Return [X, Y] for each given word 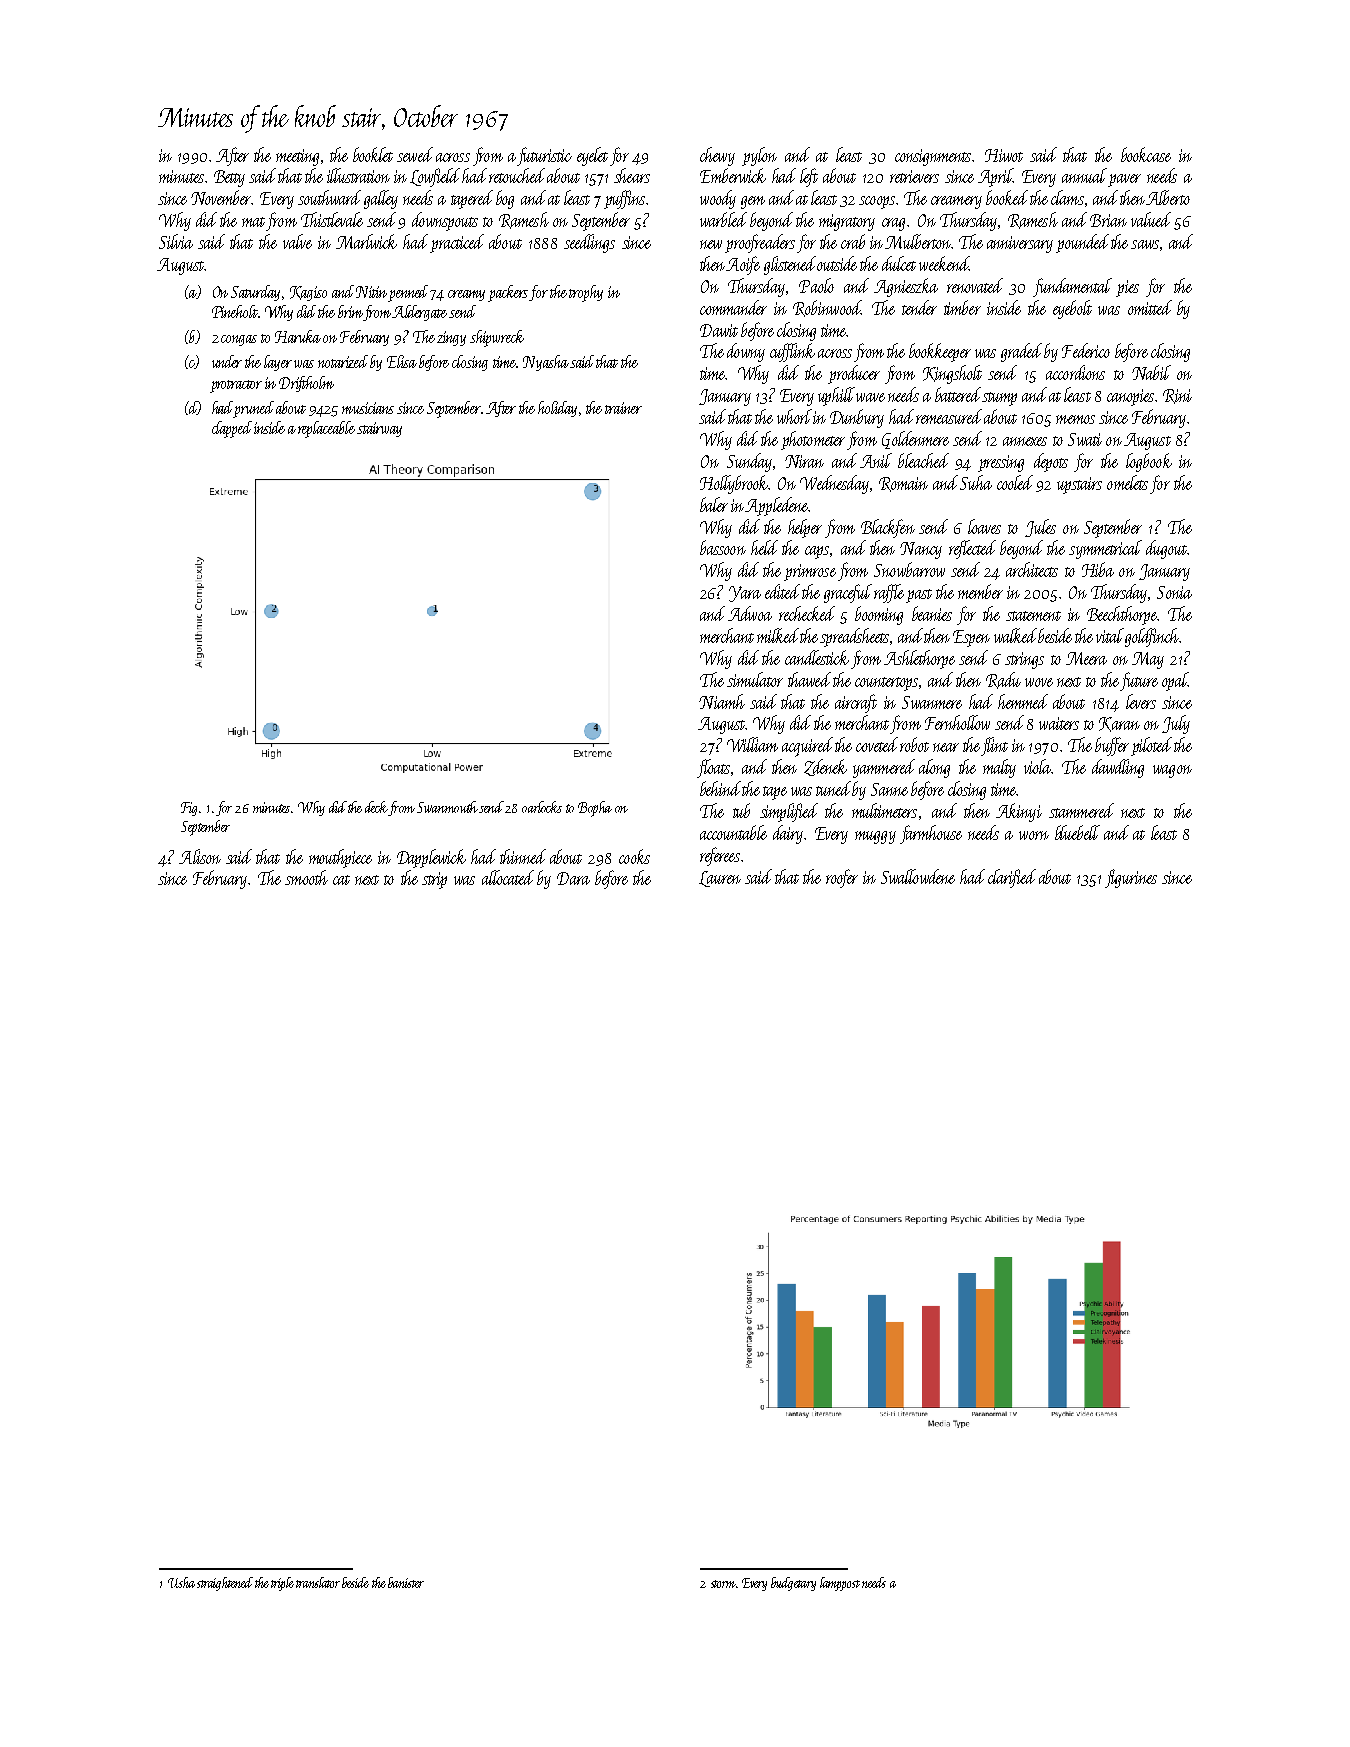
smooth [306, 877]
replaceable [326, 429]
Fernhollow [957, 722]
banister [406, 1582]
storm [723, 1584]
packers [509, 293]
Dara [573, 878]
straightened [225, 1584]
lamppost [840, 1584]
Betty [229, 178]
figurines [1131, 878]
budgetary [793, 1584]
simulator [755, 679]
